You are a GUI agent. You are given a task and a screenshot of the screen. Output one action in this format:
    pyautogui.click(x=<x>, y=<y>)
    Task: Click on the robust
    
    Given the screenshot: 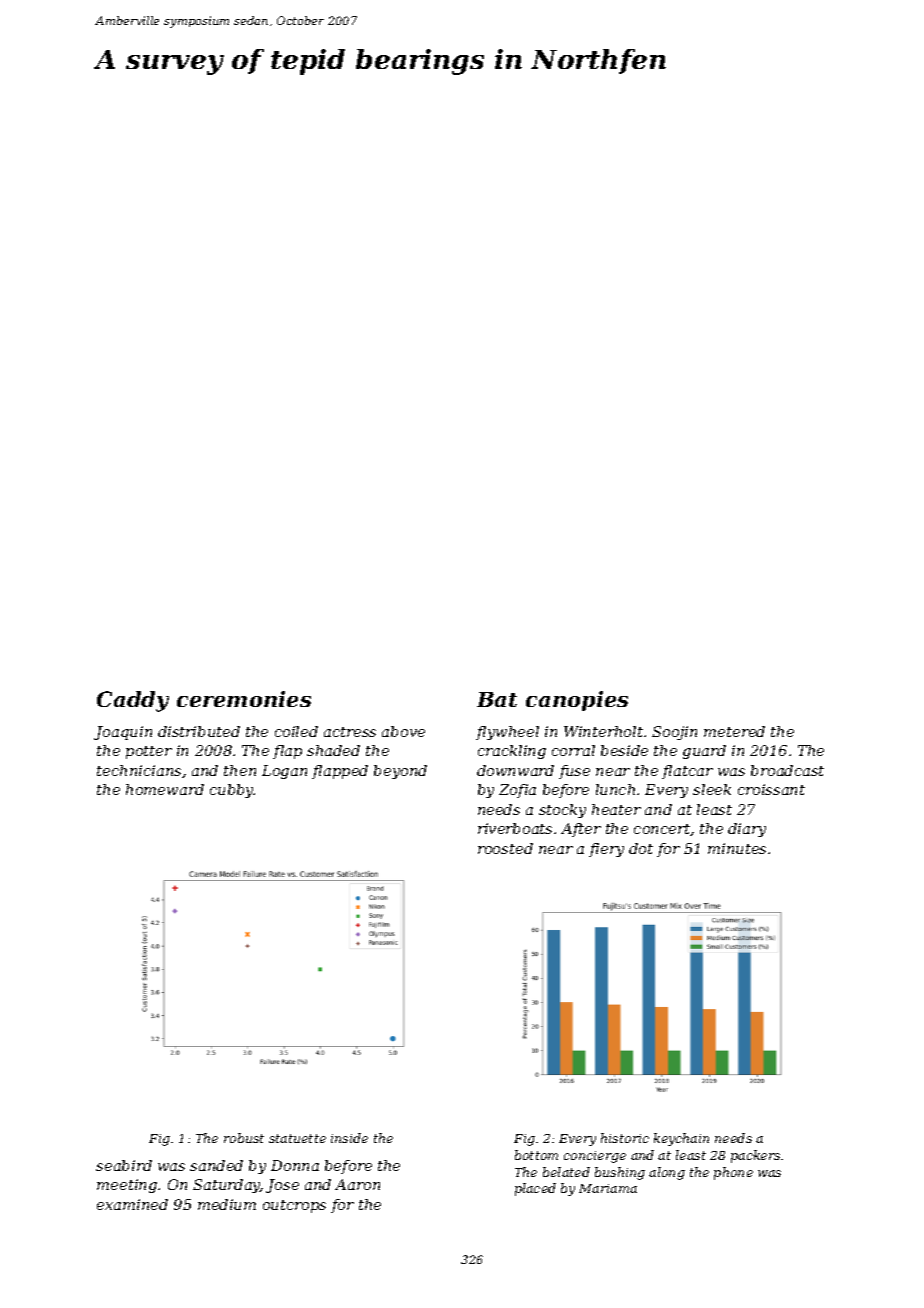 What is the action you would take?
    pyautogui.click(x=244, y=1138)
